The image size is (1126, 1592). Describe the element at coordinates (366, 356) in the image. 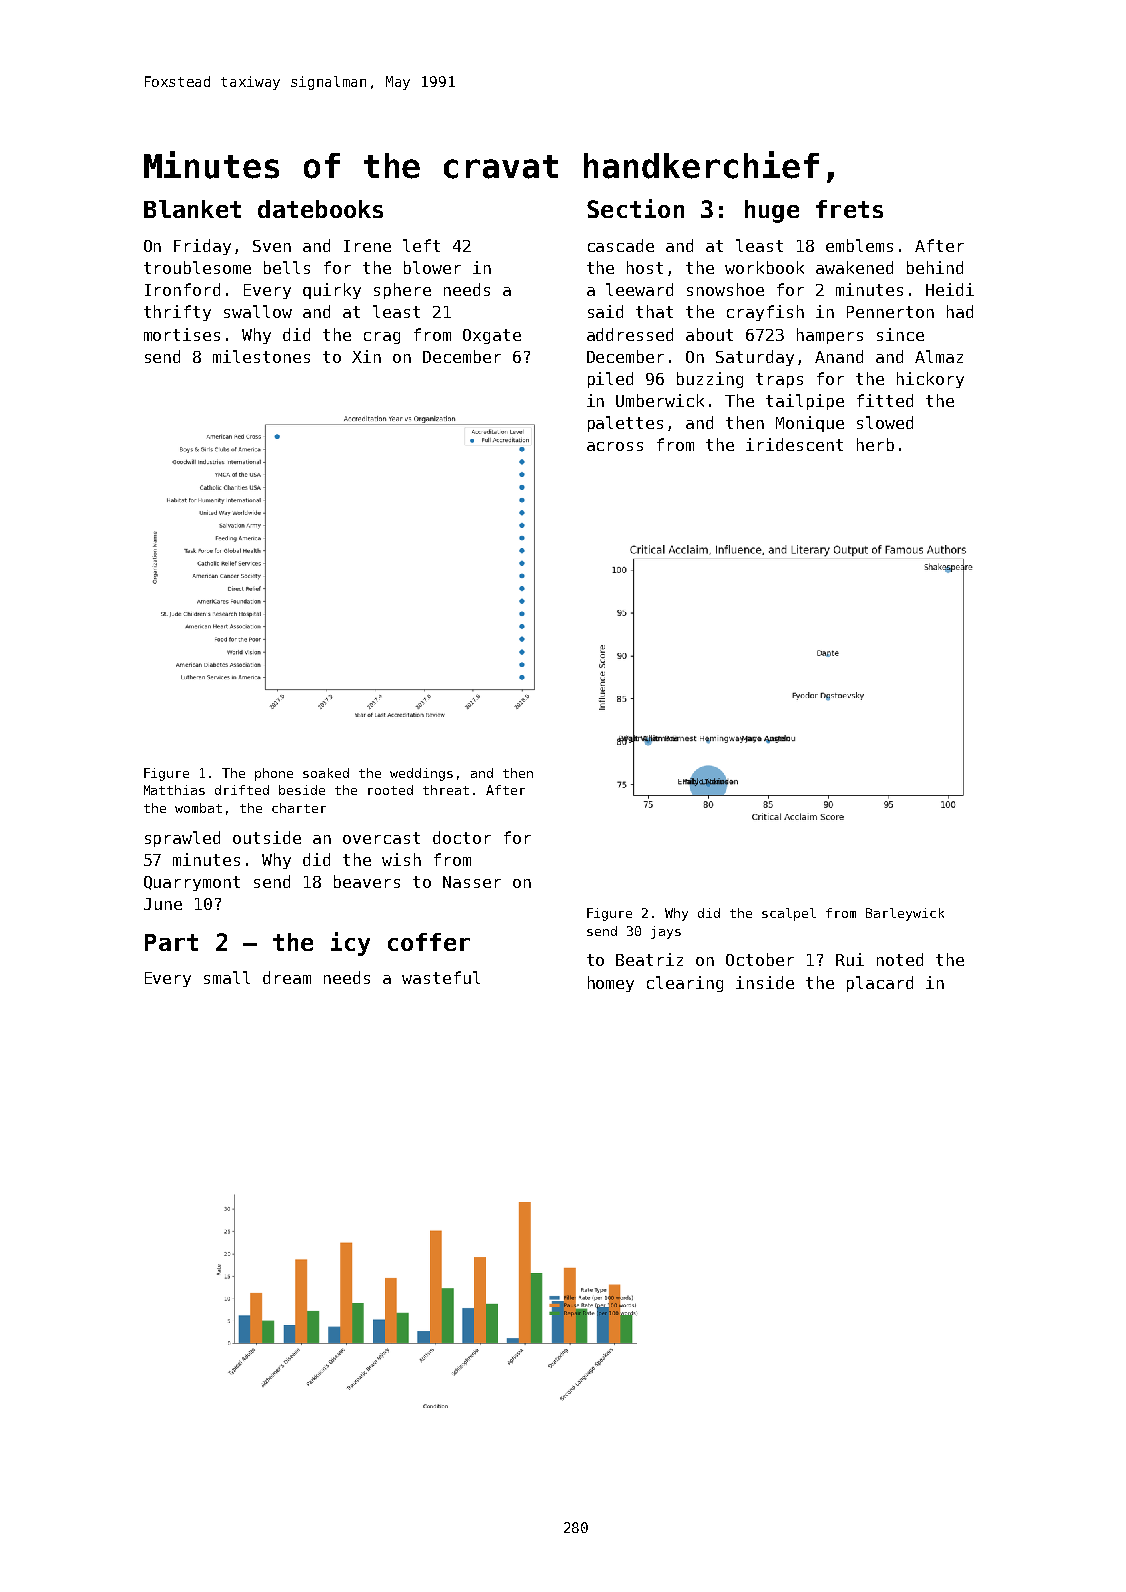

I see `Xin` at that location.
